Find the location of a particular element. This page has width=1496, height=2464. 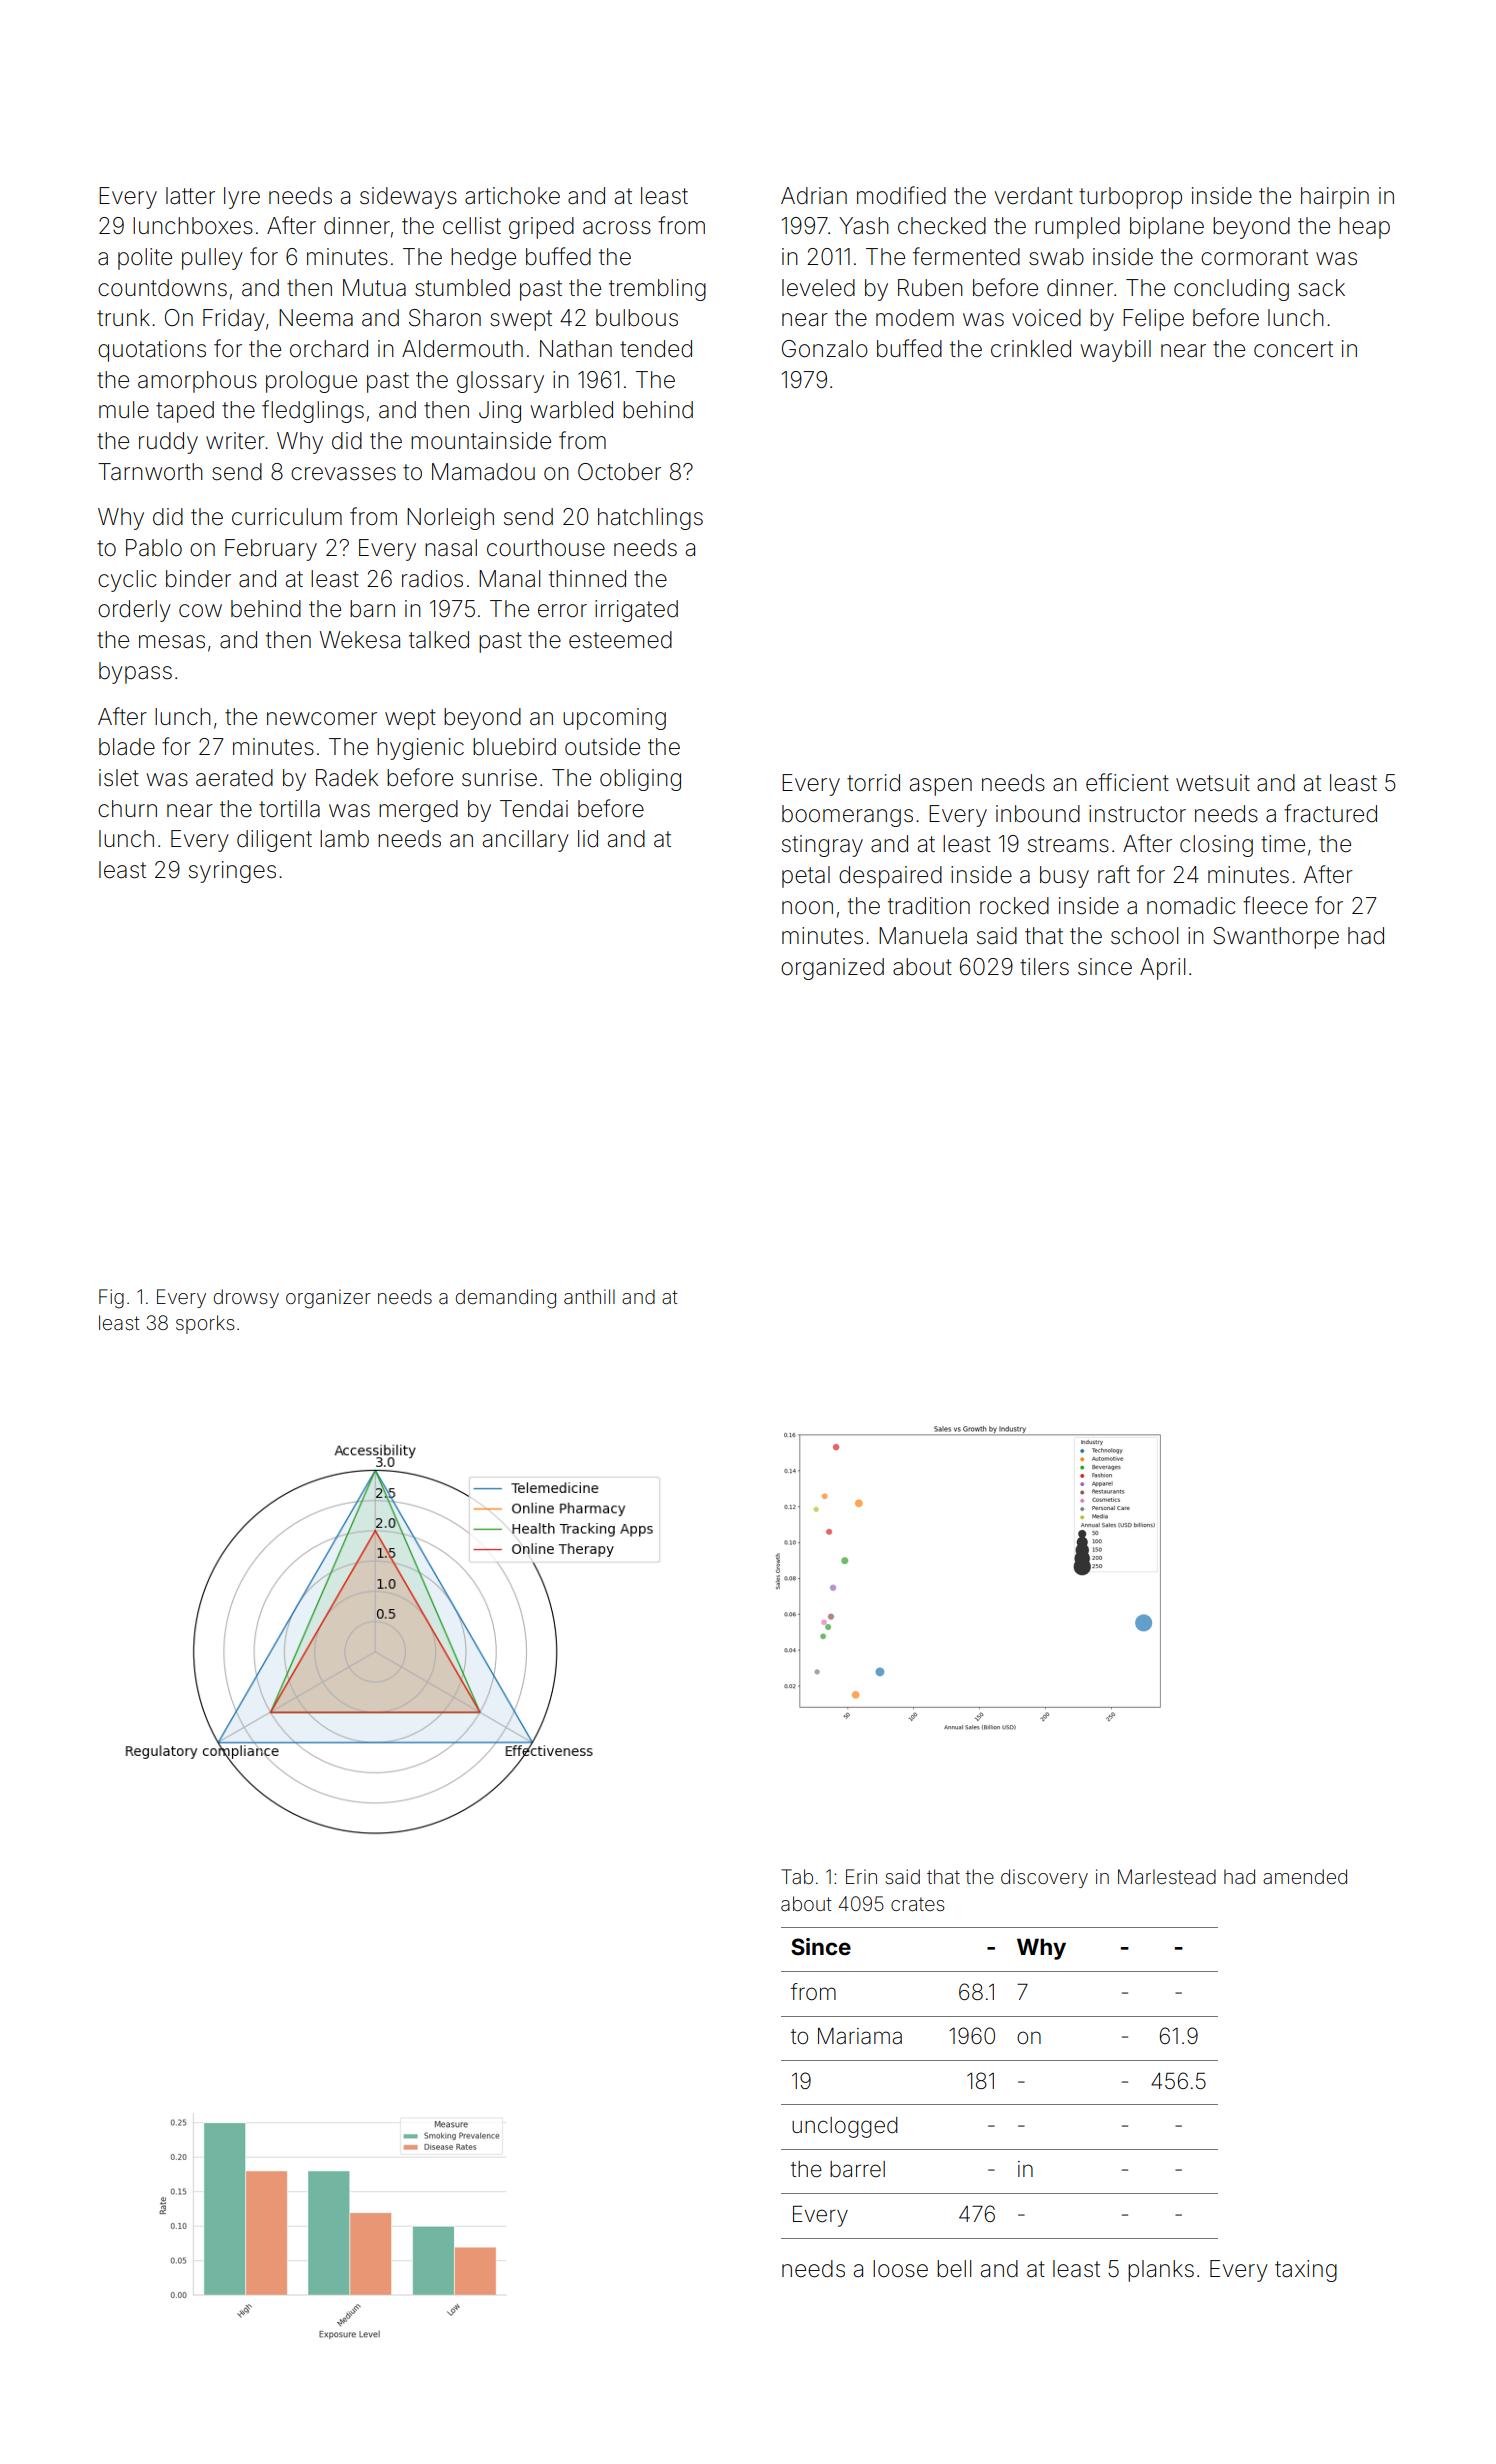

hedge is located at coordinates (483, 259).
